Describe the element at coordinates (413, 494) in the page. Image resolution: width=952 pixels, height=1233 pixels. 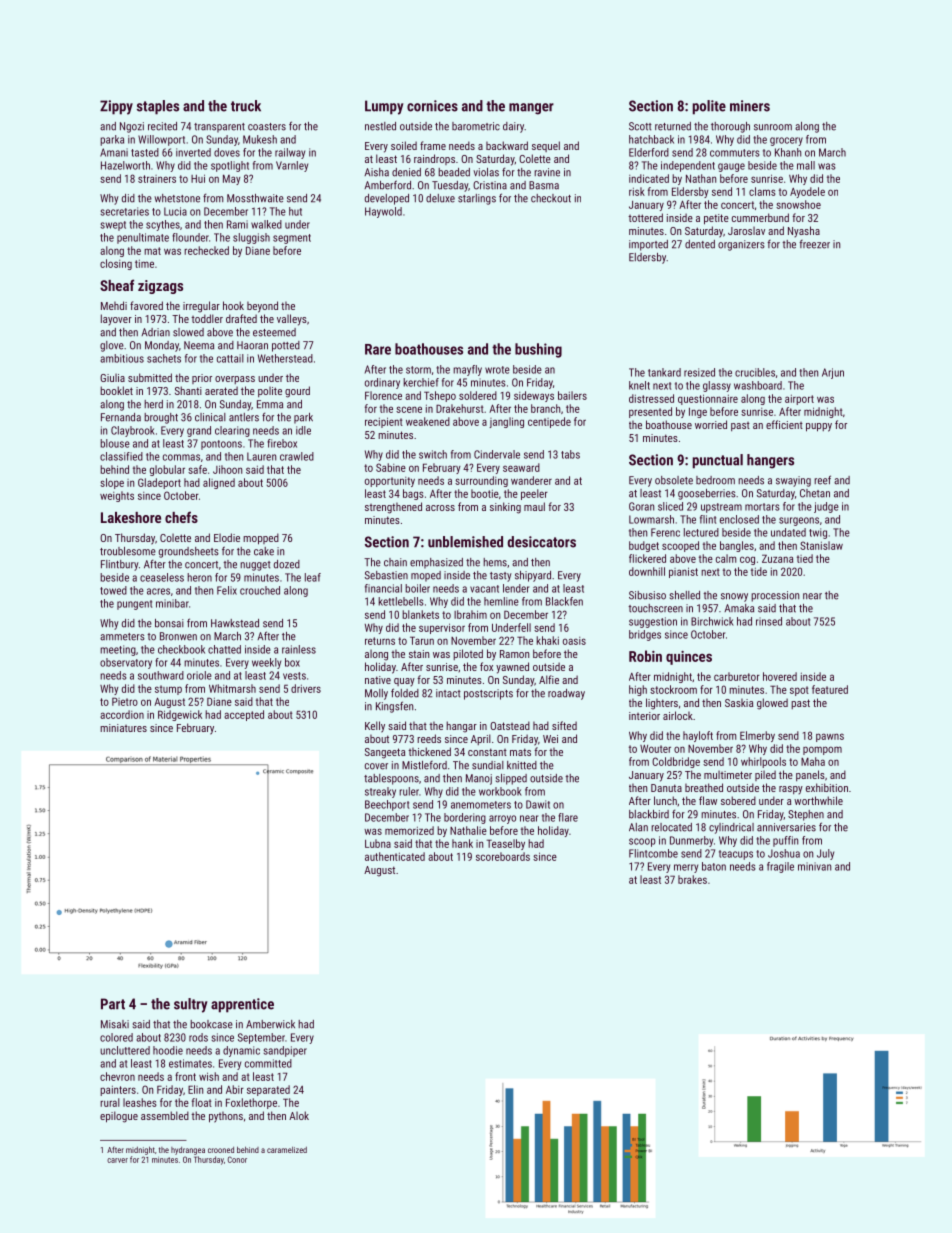
I see `bags` at that location.
